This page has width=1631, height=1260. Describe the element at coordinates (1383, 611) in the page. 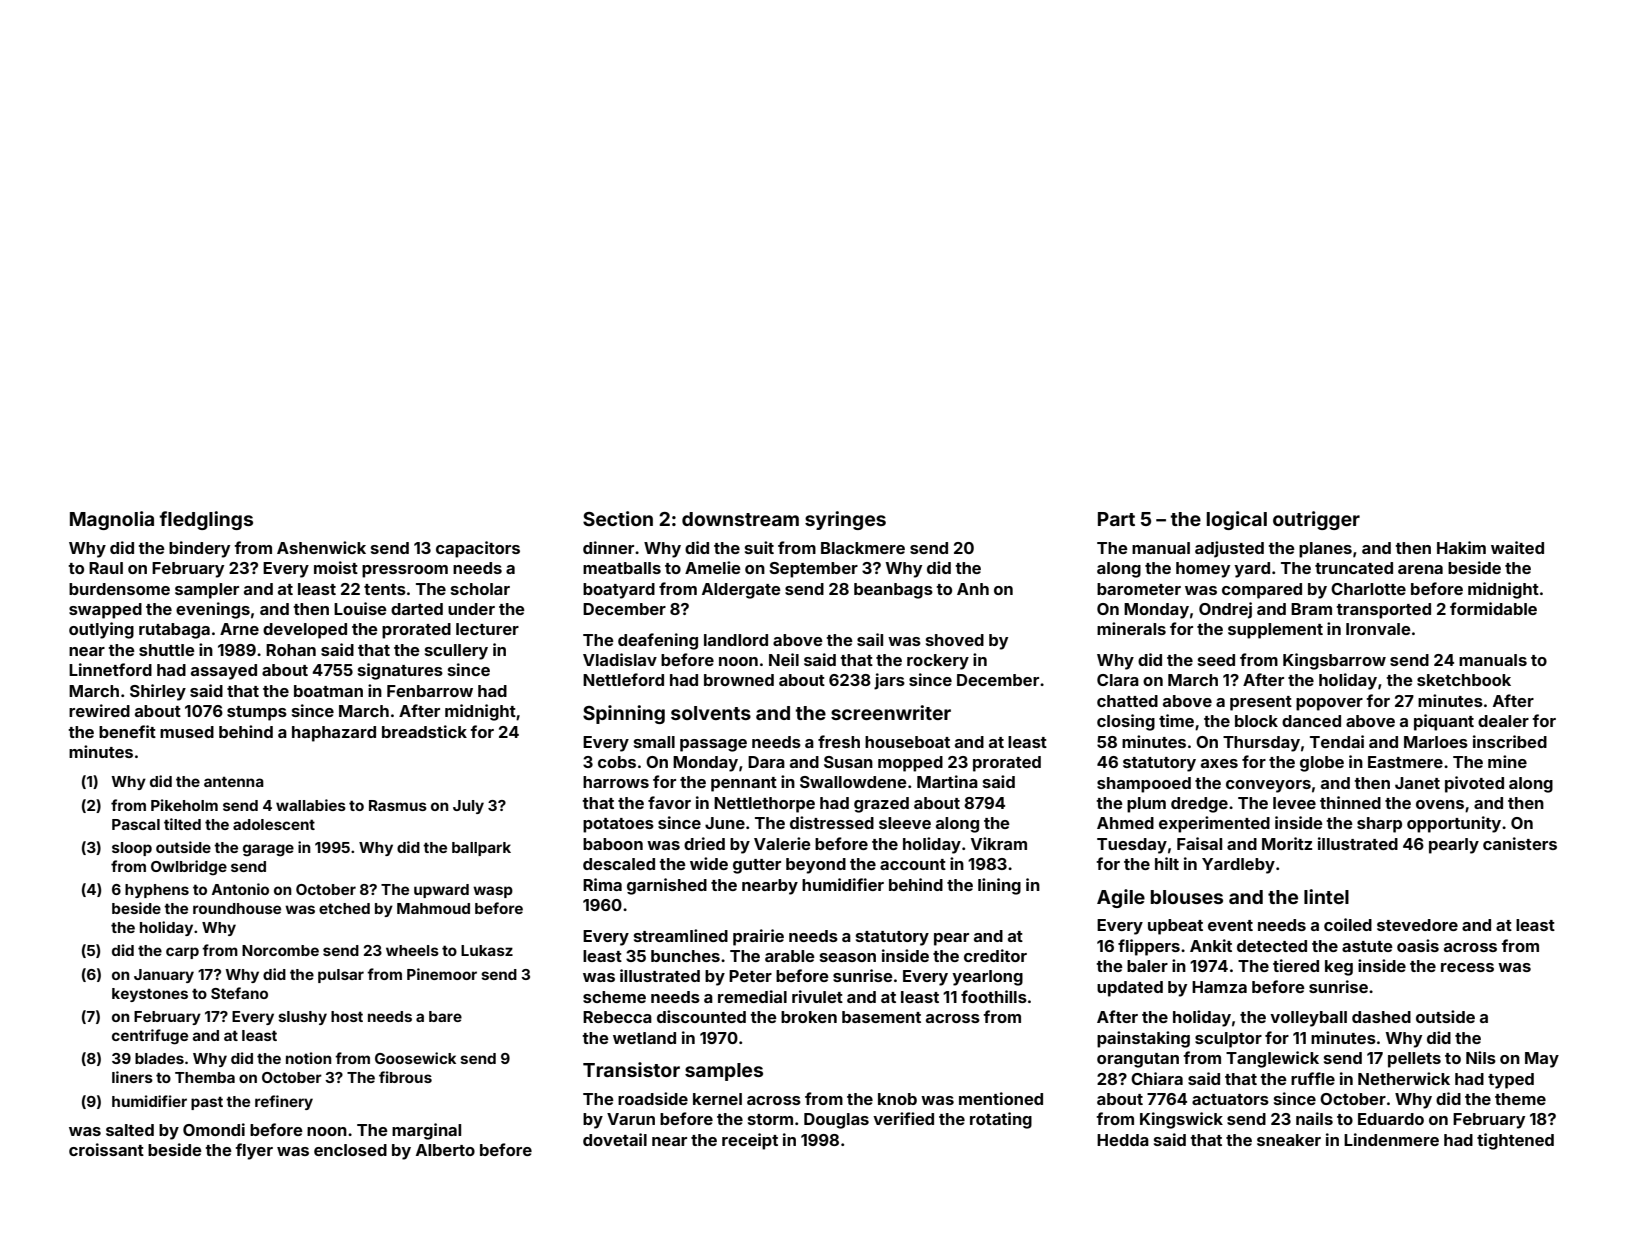

I see `transported` at that location.
